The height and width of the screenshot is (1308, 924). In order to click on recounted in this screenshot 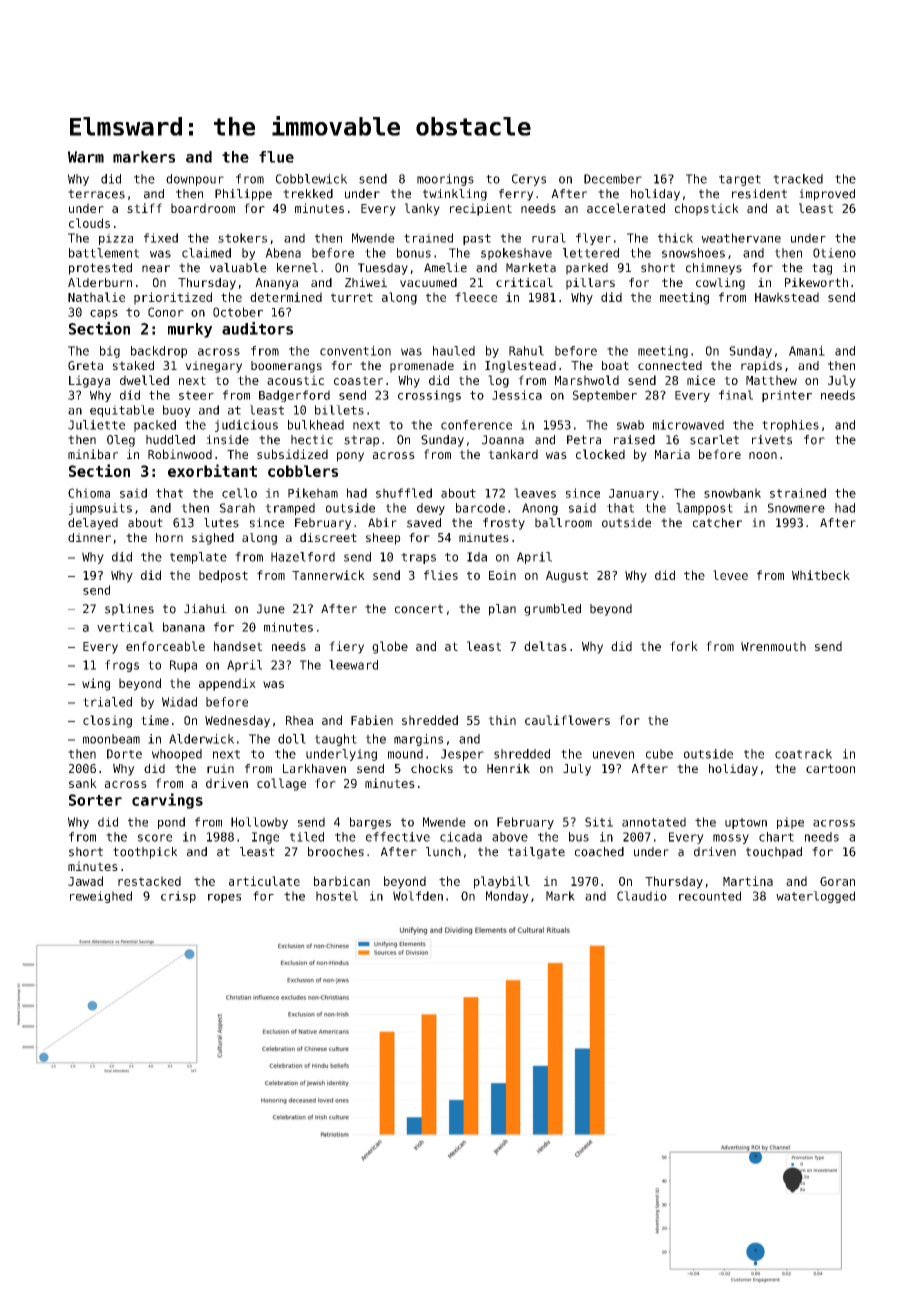, I will do `click(710, 896)`.
